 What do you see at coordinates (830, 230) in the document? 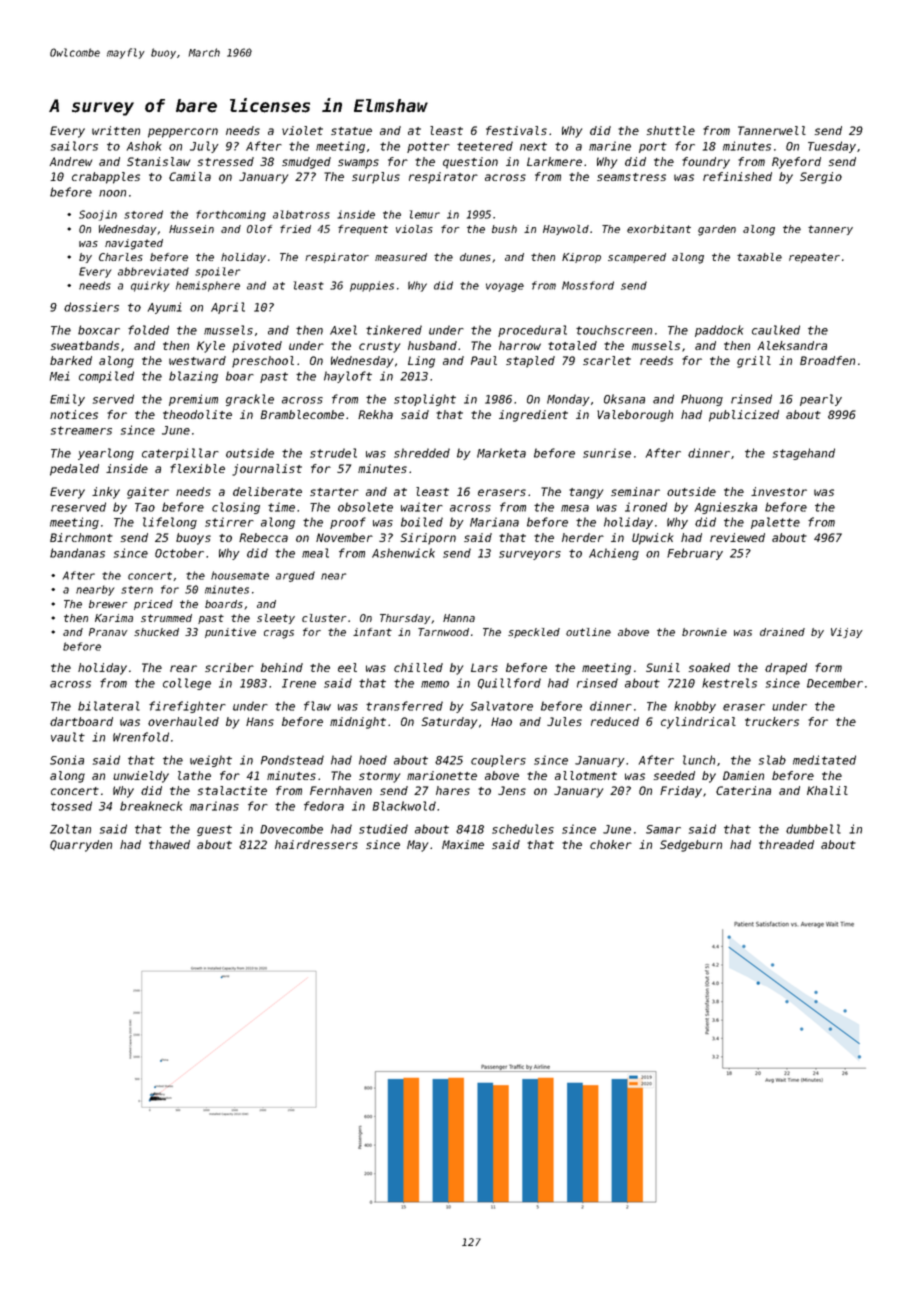
I see `tannery` at bounding box center [830, 230].
